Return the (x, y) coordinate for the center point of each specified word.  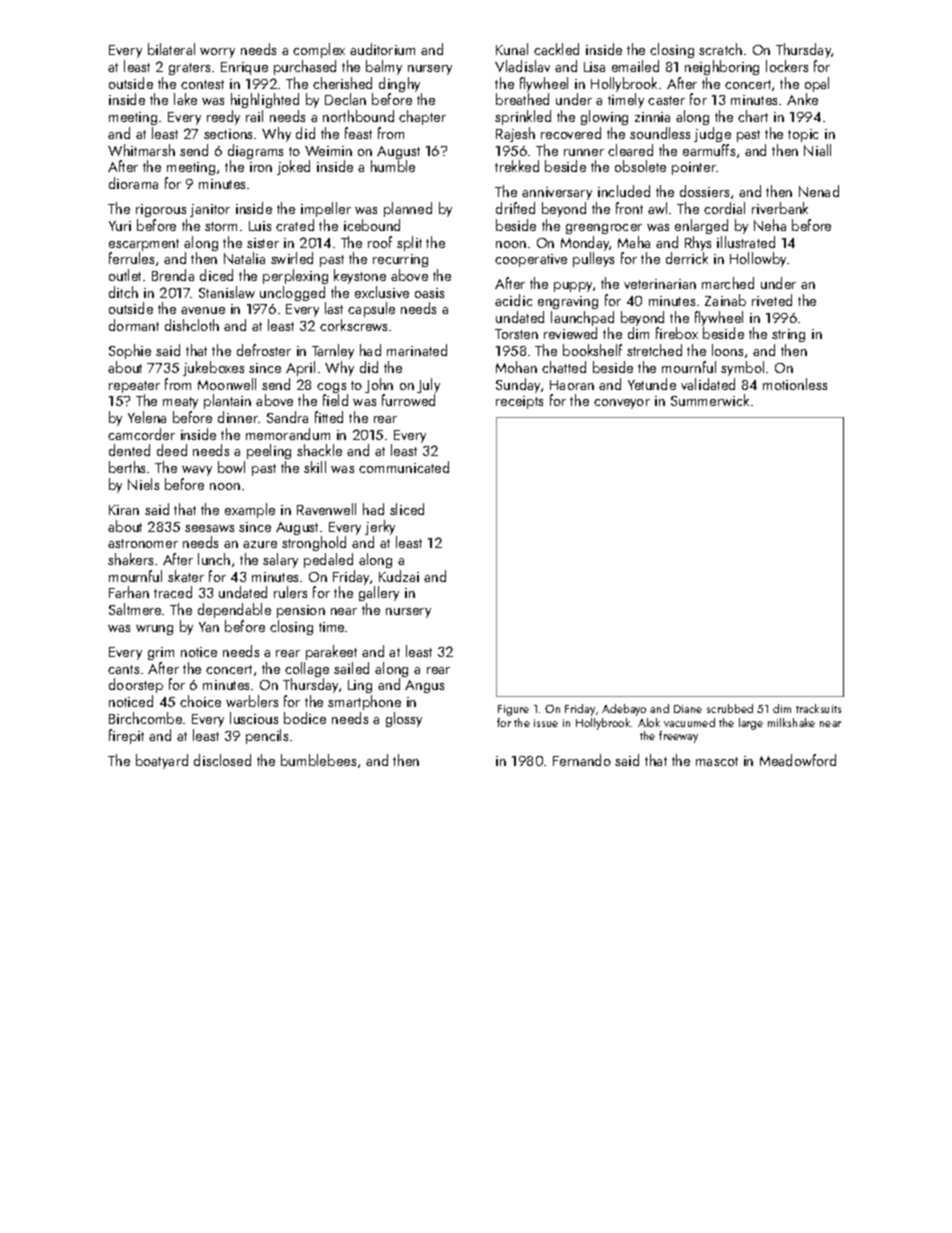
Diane (688, 709)
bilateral (171, 49)
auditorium (382, 49)
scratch (720, 49)
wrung (154, 630)
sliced (407, 509)
